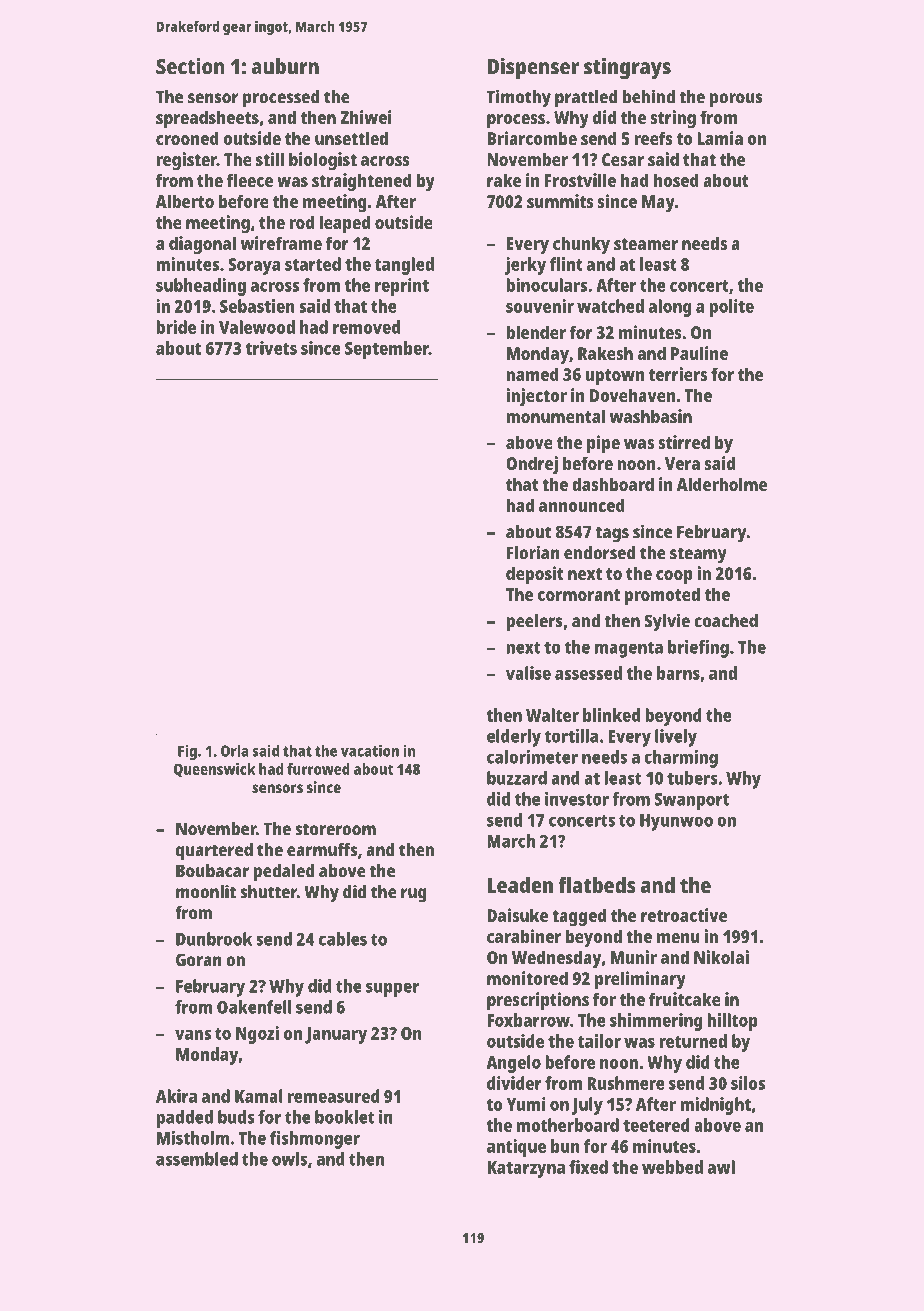 This screenshot has width=924, height=1311. Describe the element at coordinates (662, 596) in the screenshot. I see `promoted` at that location.
